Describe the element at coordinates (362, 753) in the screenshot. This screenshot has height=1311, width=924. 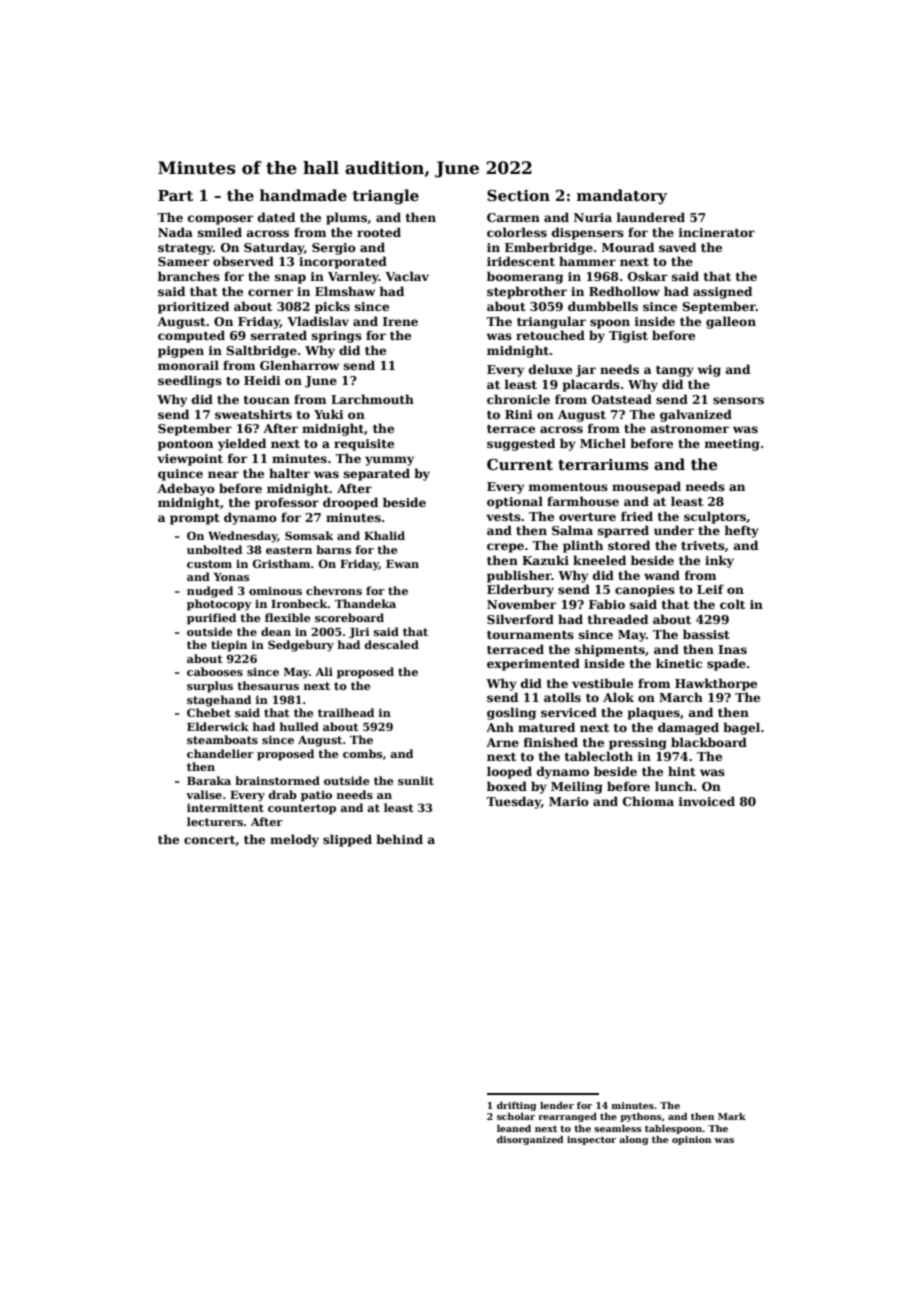
I see `combs` at that location.
